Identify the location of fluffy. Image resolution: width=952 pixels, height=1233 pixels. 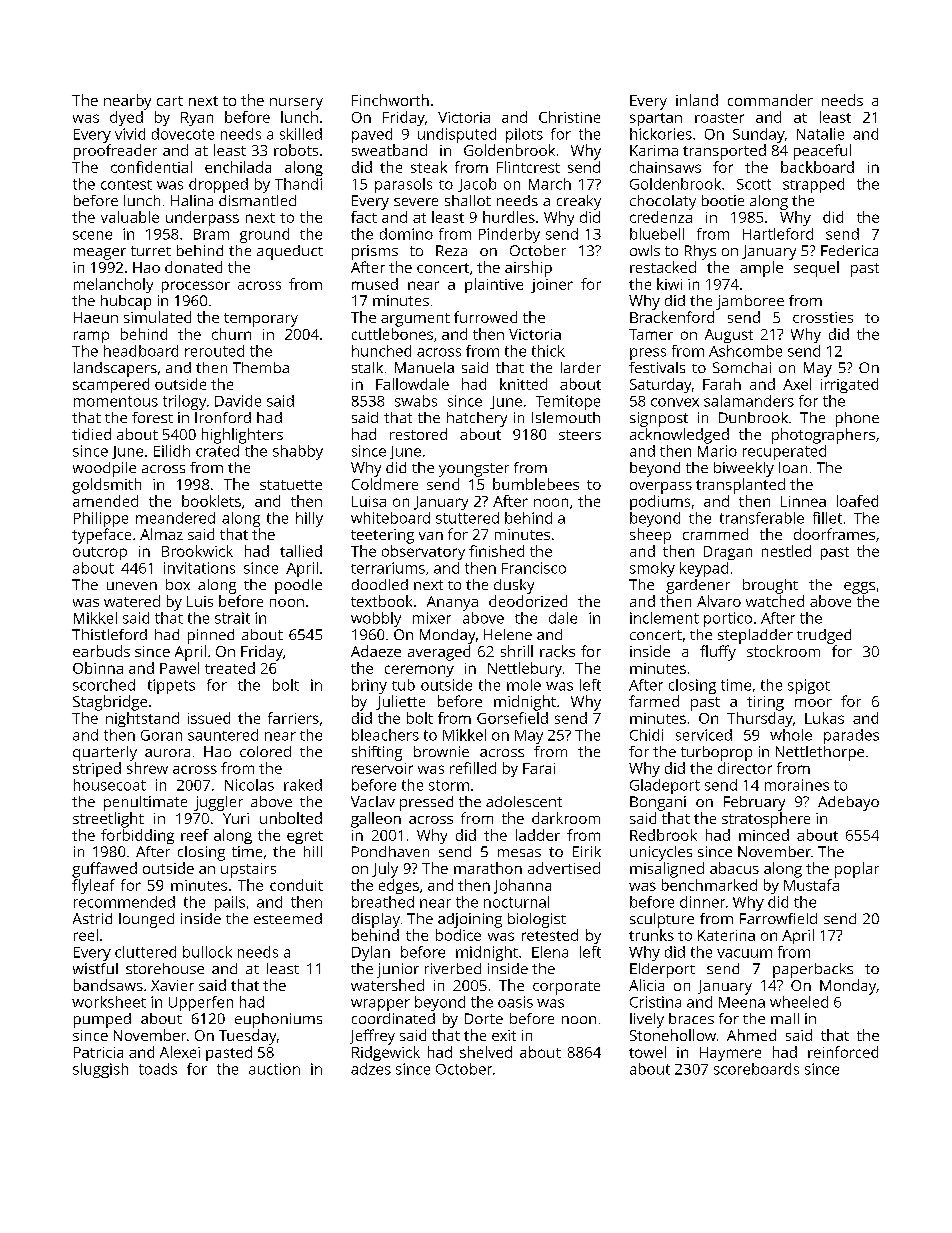
(718, 653).
